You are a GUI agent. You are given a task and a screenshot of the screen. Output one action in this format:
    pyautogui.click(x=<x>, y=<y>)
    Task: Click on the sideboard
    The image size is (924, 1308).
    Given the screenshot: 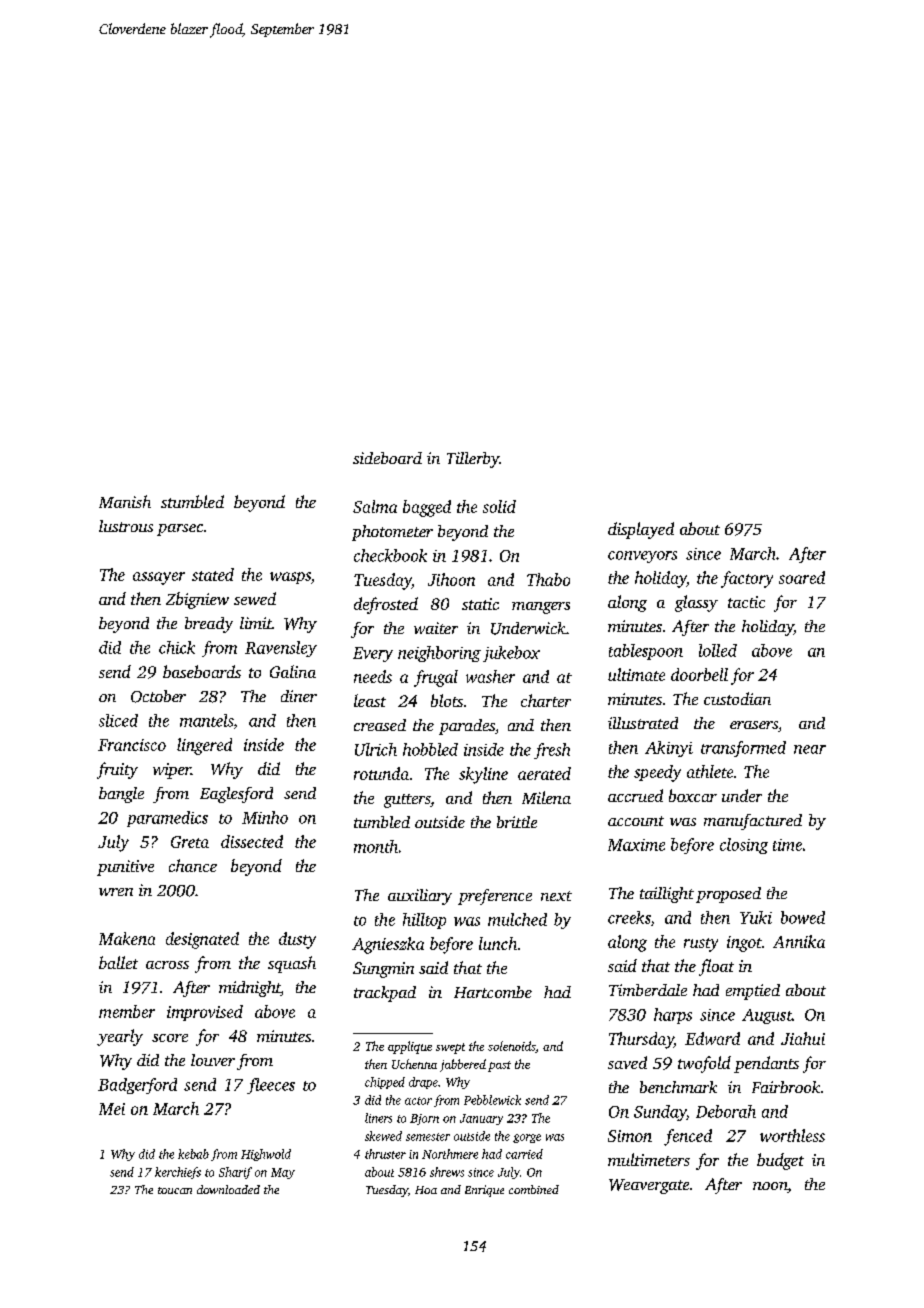 What is the action you would take?
    pyautogui.click(x=387, y=458)
